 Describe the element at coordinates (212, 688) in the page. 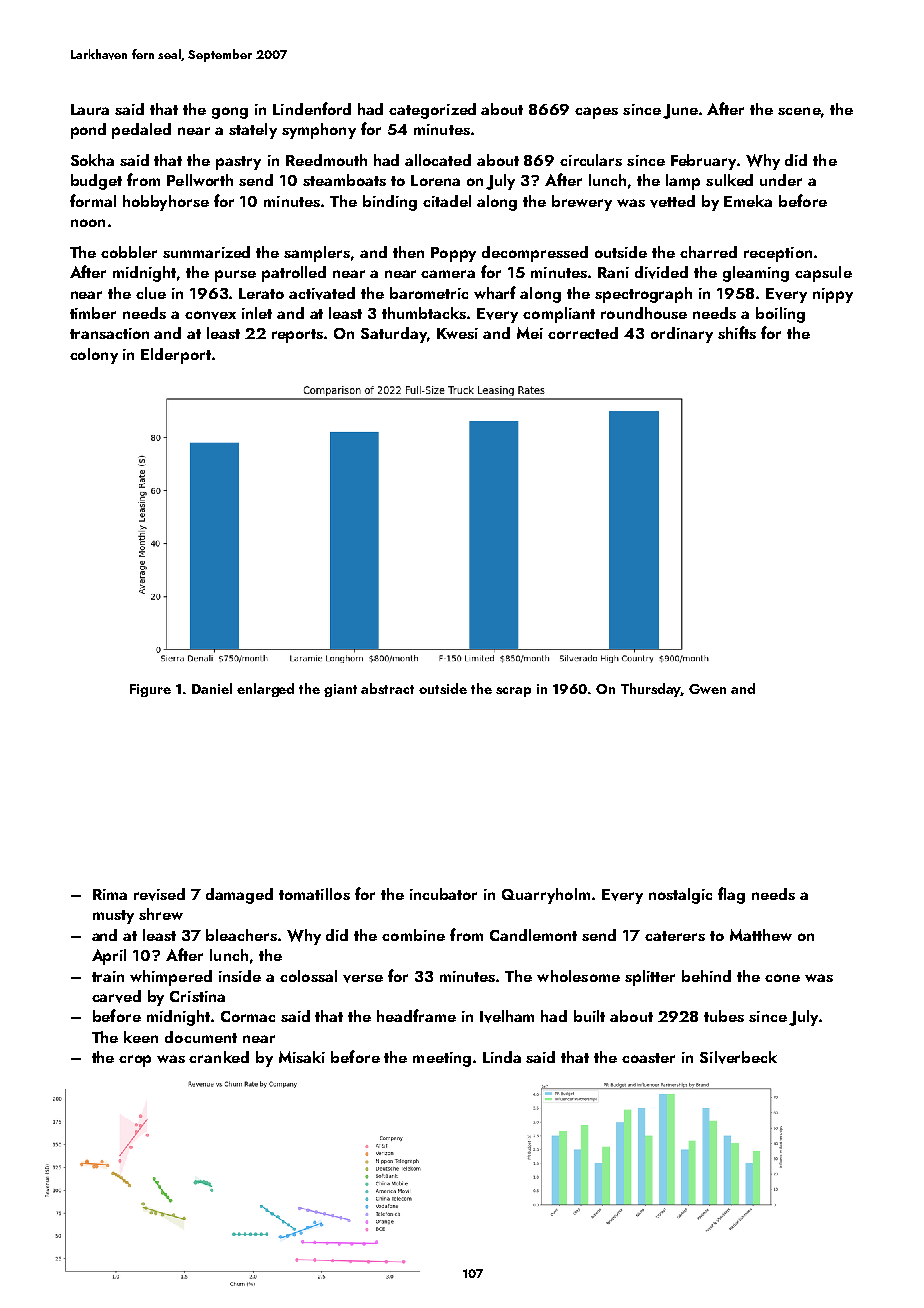

I see `Daniel` at that location.
